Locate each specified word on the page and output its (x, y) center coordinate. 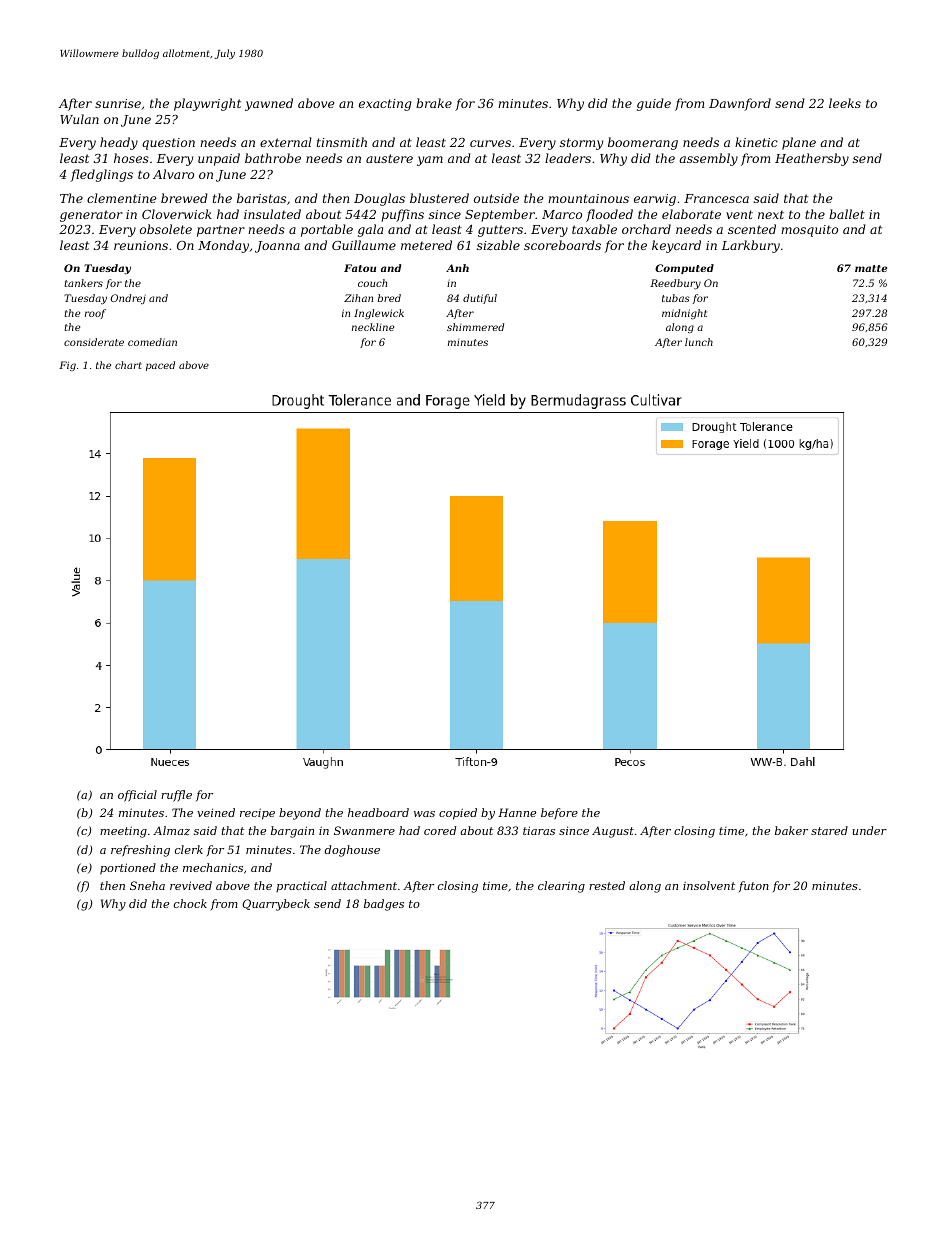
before (559, 814)
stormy (581, 144)
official (137, 796)
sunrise (118, 103)
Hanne (517, 812)
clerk (189, 849)
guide (654, 104)
